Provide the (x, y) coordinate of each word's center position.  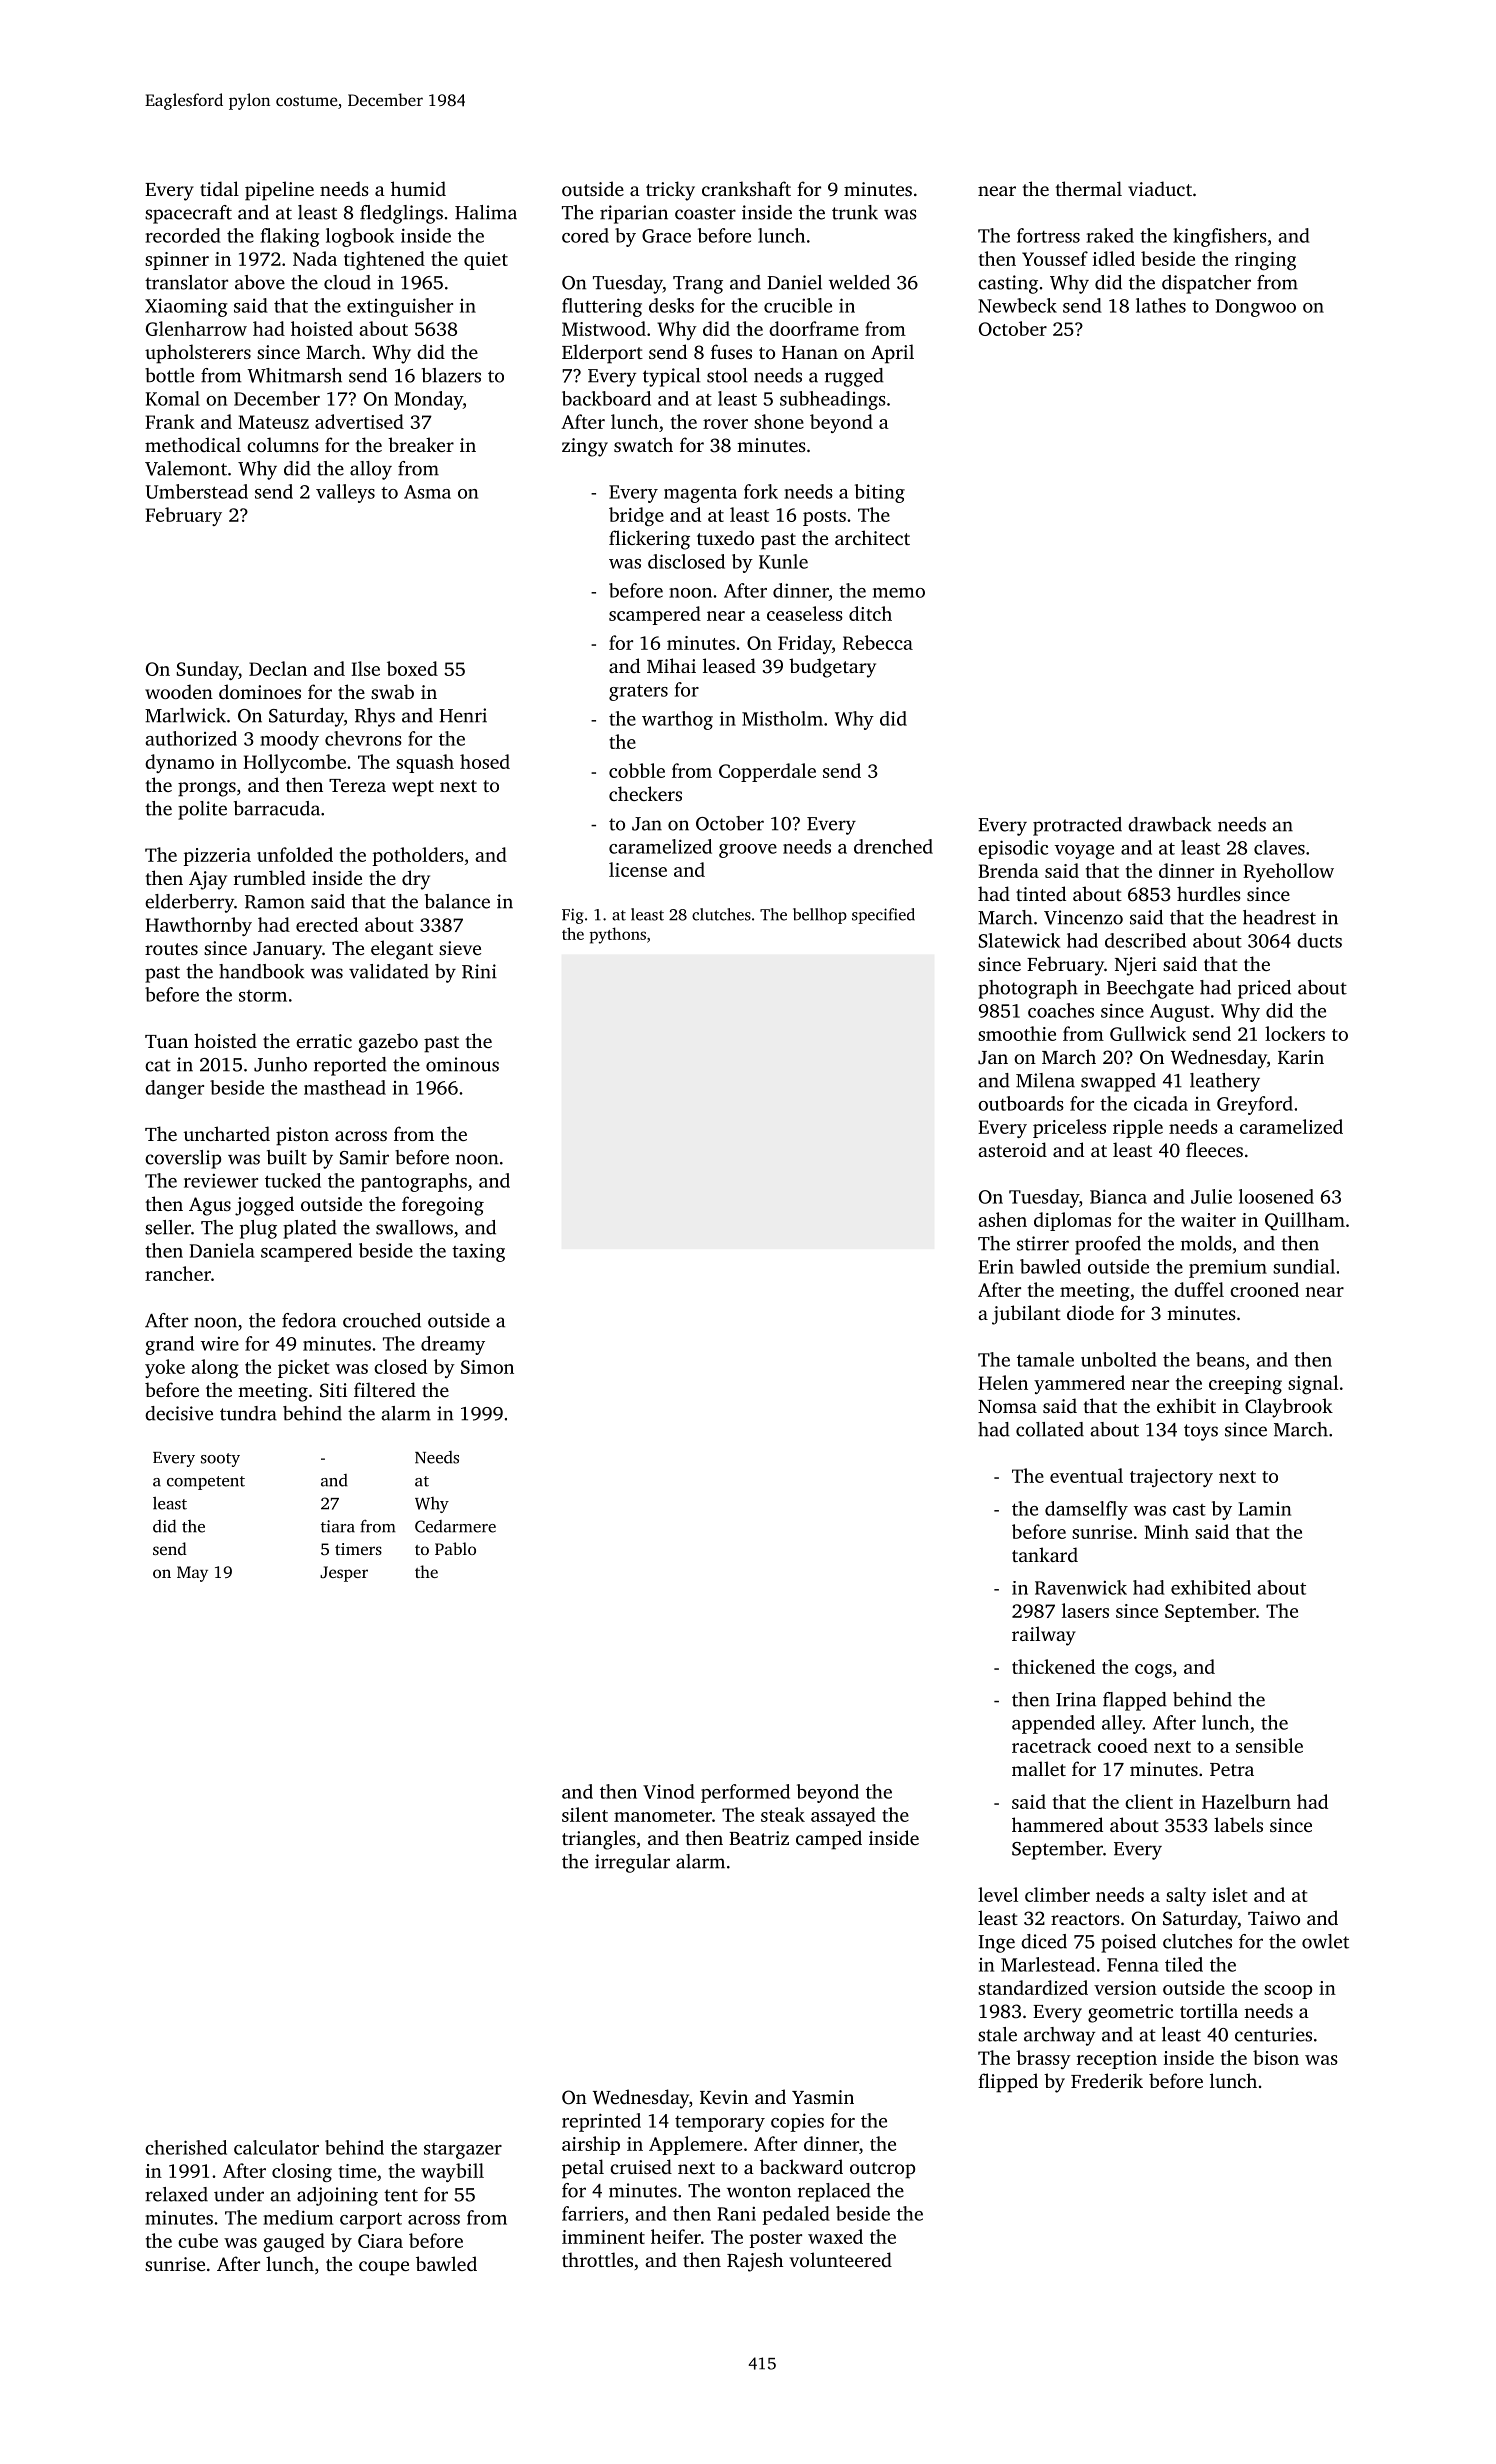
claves (1279, 847)
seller (168, 1227)
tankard (1045, 1554)
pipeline (279, 191)
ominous (462, 1064)
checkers (645, 793)
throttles (597, 2259)
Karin (1301, 1057)
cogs (1153, 1671)
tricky (670, 191)
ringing (1265, 261)
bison (1276, 2057)
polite (202, 810)
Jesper (344, 1574)
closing (302, 2172)
